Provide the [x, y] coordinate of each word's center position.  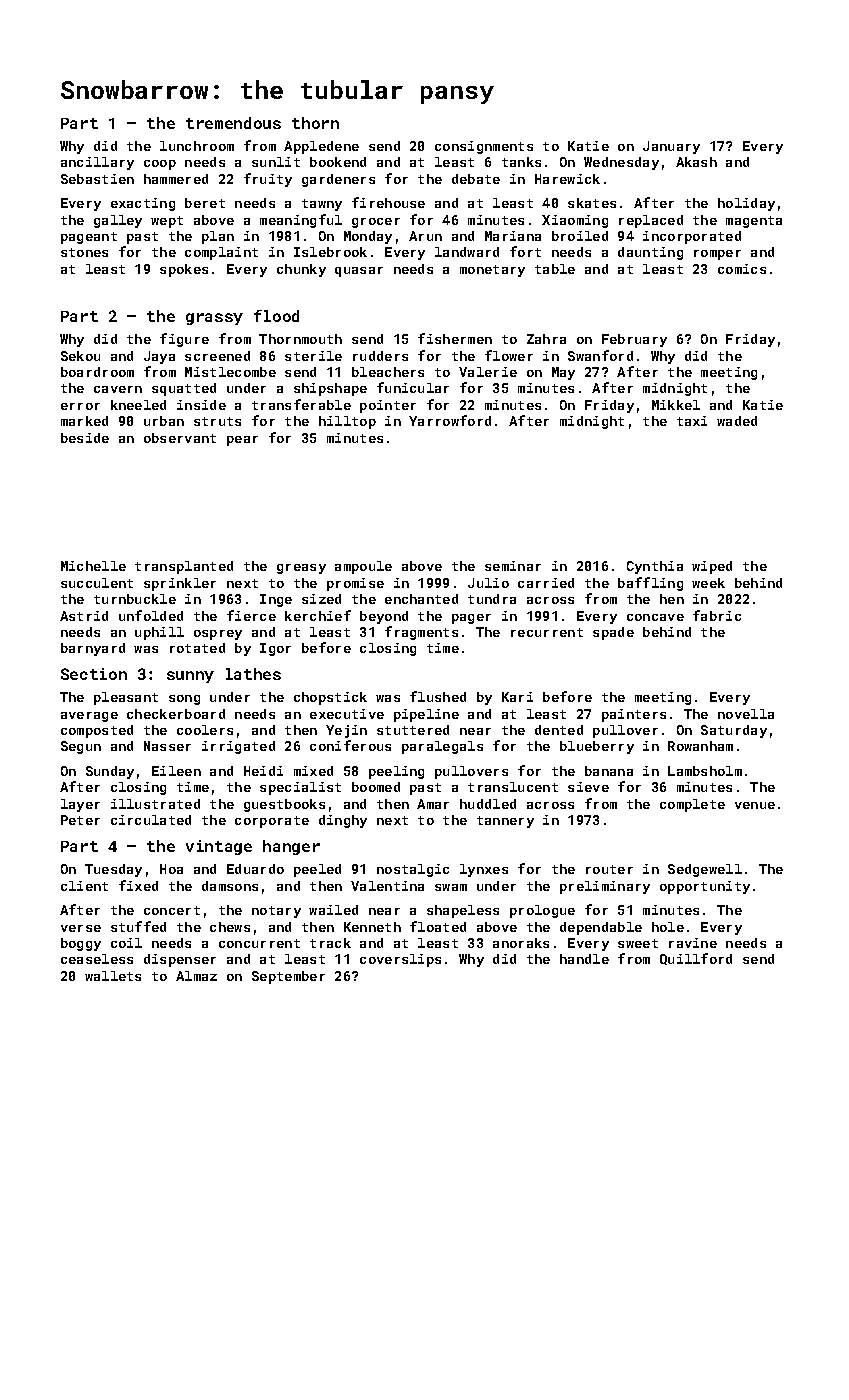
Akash [696, 162]
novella [746, 714]
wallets [113, 976]
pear [242, 441]
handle [584, 959]
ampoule [363, 567]
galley [118, 221]
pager [471, 619]
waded [737, 421]
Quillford [696, 959]
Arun [425, 236]
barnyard [93, 649]
